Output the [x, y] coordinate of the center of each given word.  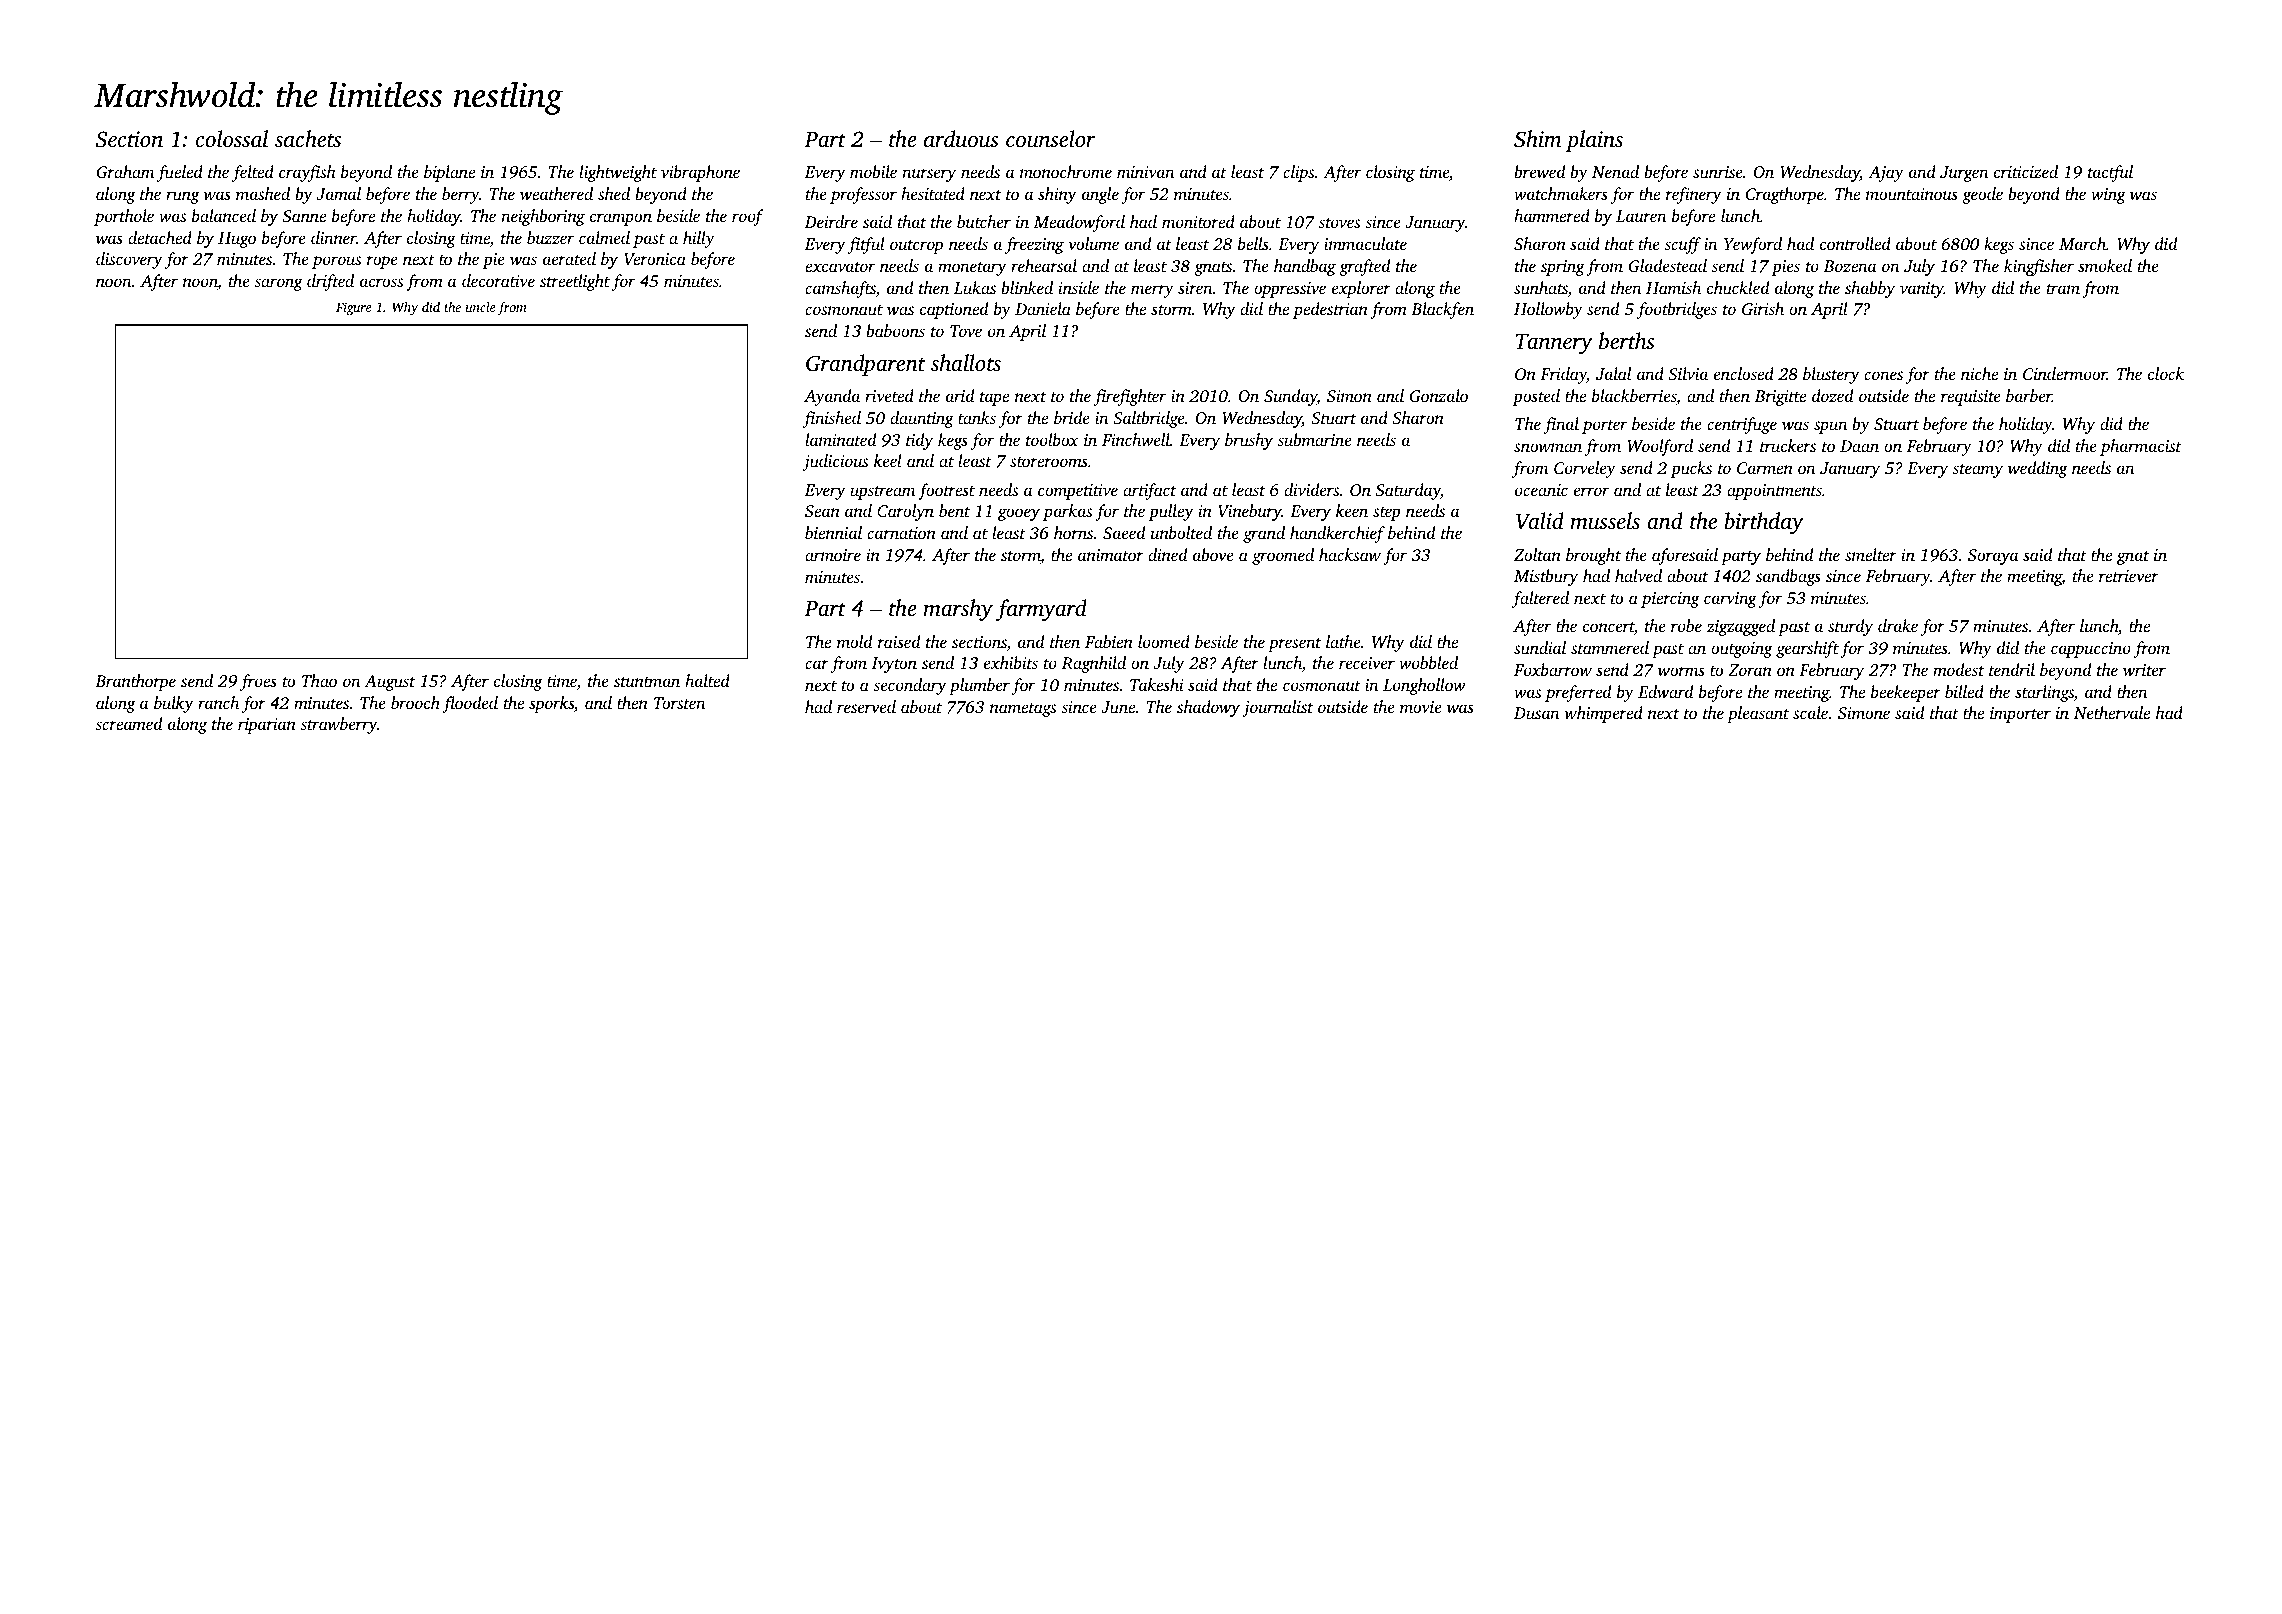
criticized [2026, 171]
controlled [1855, 243]
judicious [835, 462]
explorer [1361, 289]
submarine [1314, 439]
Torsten [679, 703]
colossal [232, 139]
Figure [353, 308]
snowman [1548, 447]
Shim [1537, 139]
